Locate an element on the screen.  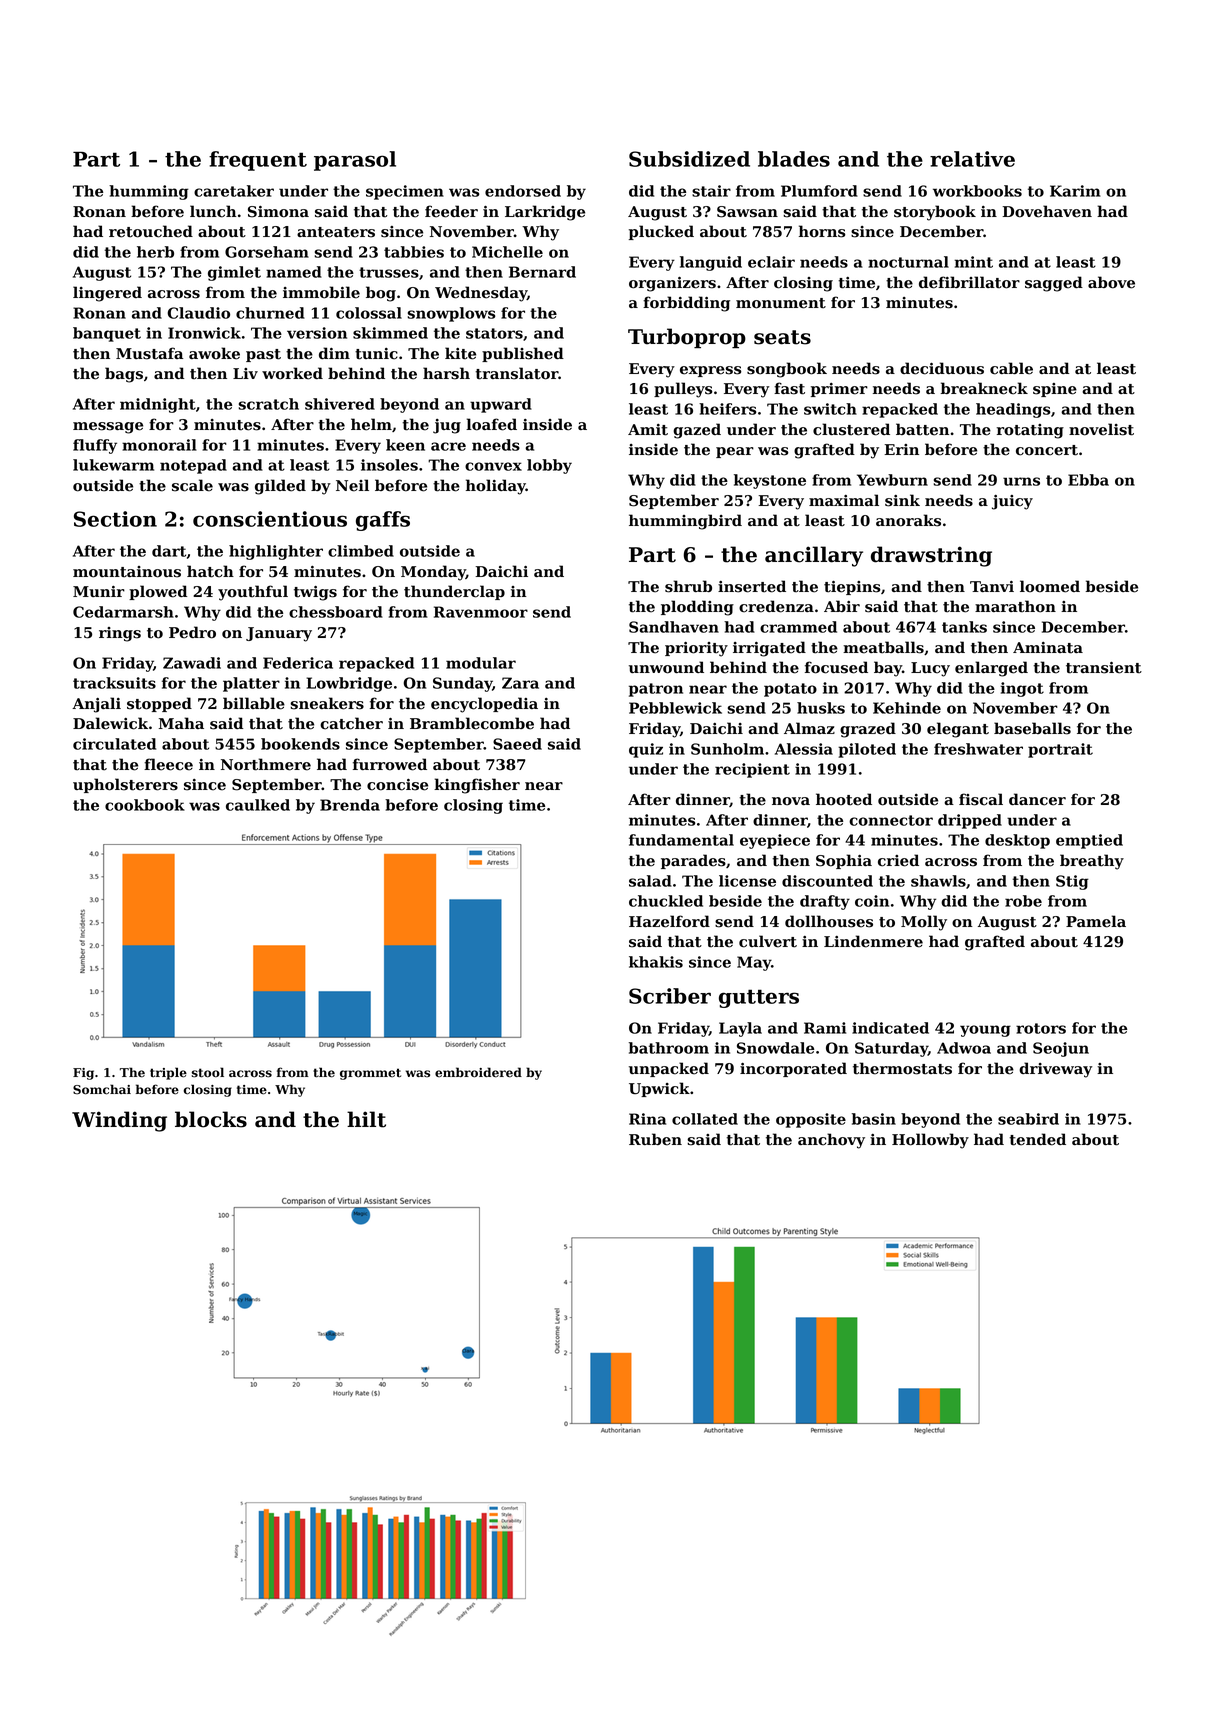
plucked is located at coordinates (661, 232).
